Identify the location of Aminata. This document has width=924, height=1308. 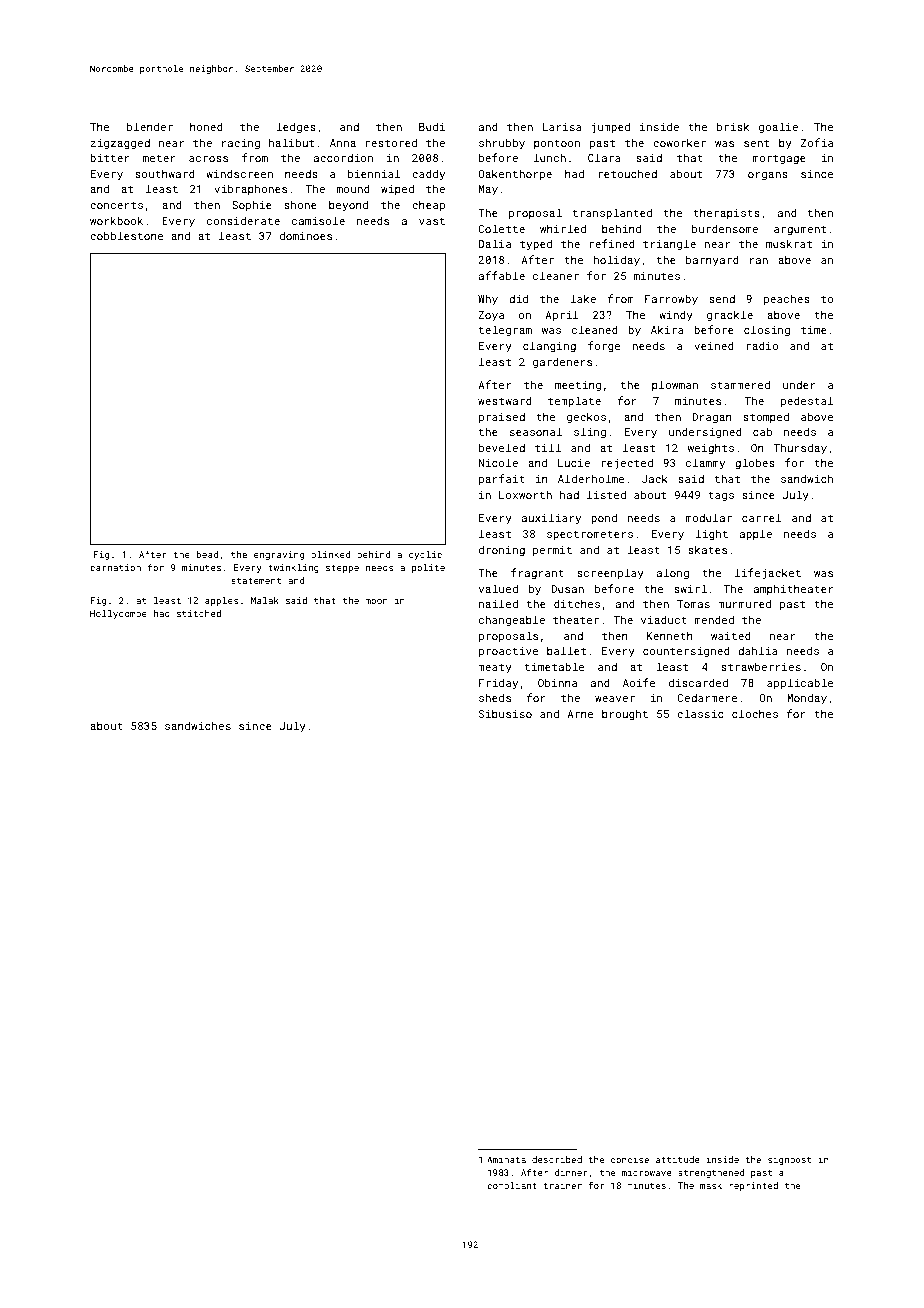
(506, 1159).
